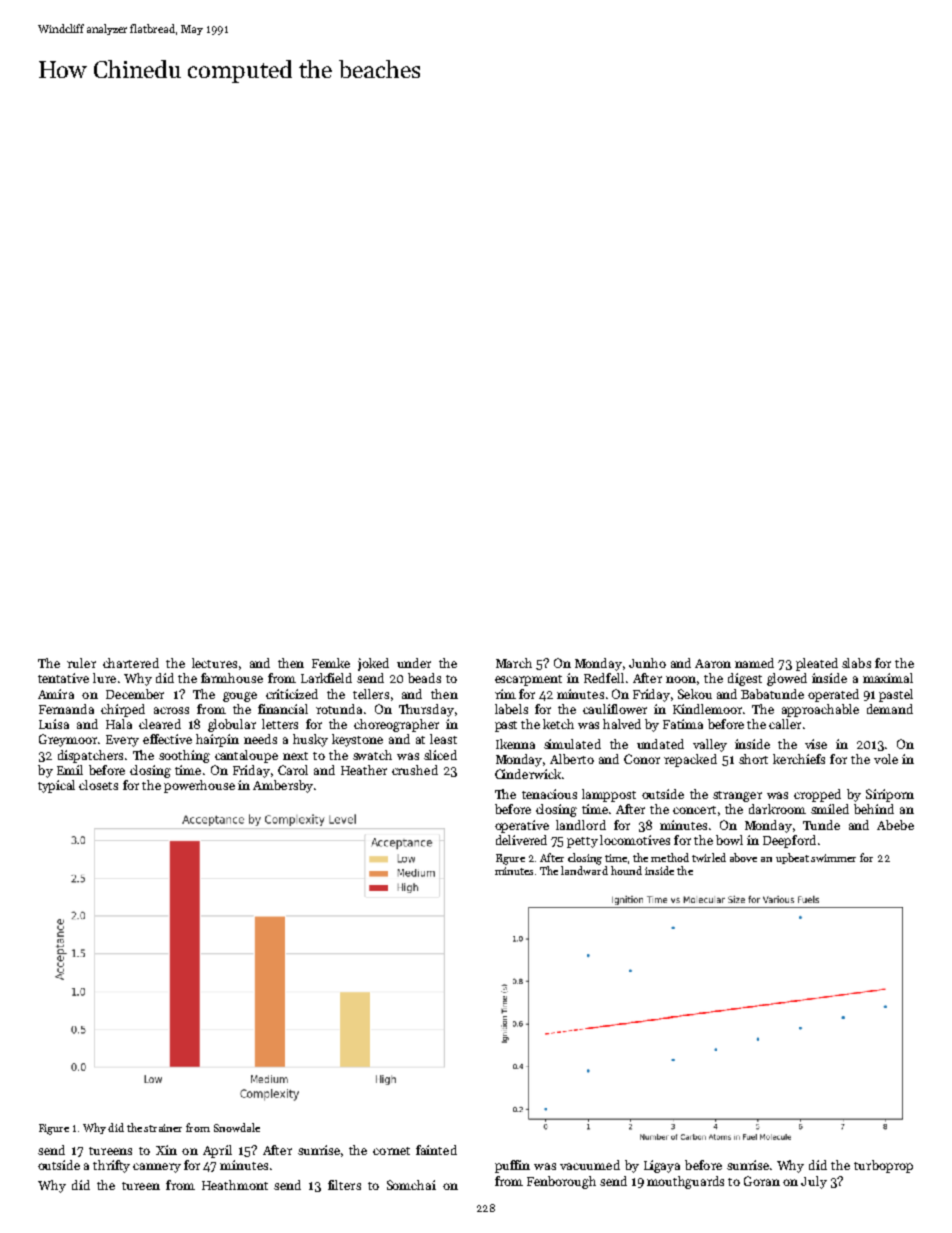 The height and width of the page is (1233, 952). Describe the element at coordinates (235, 1185) in the page. I see `Heathmont` at that location.
